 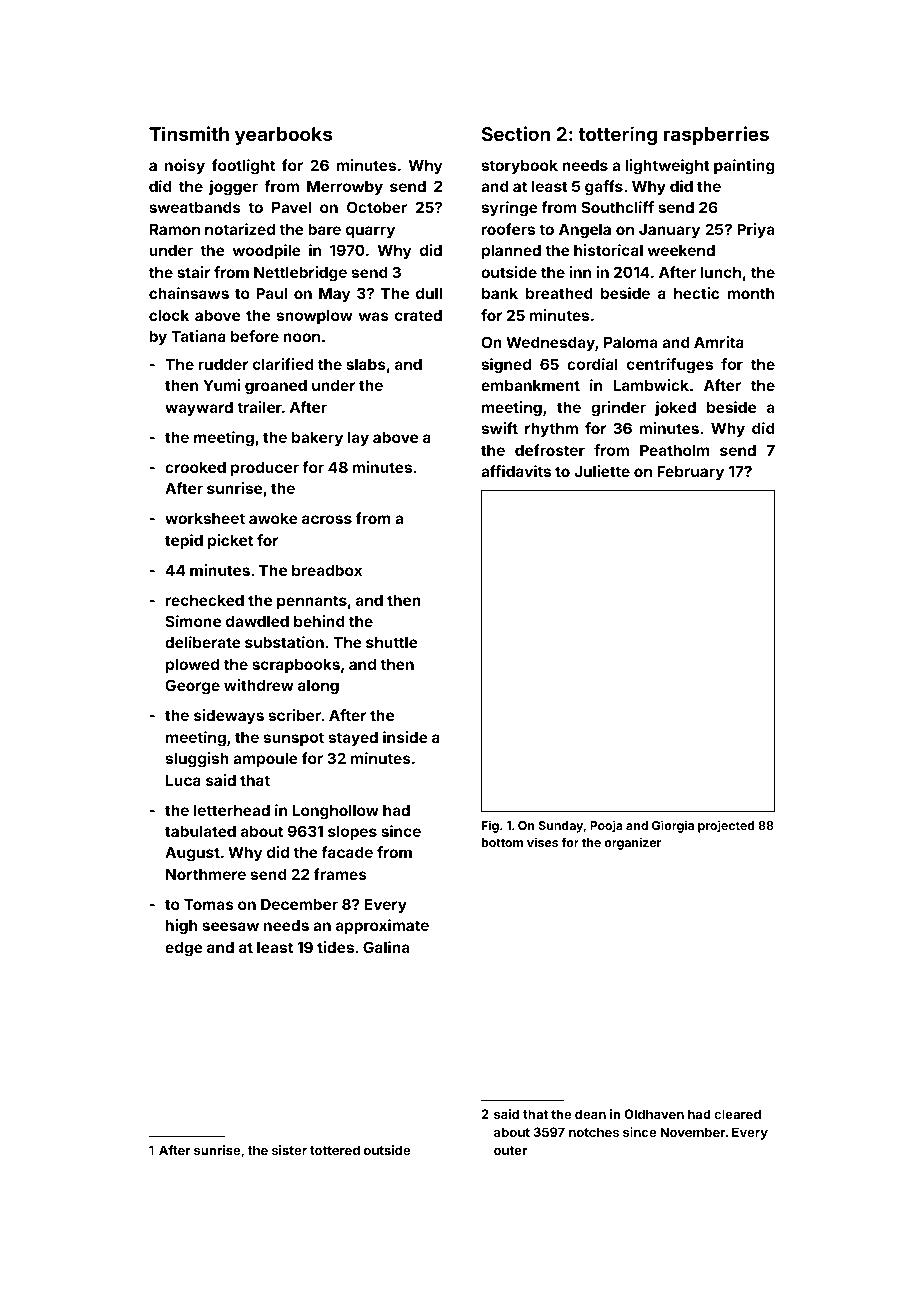 I want to click on planned, so click(x=511, y=252).
